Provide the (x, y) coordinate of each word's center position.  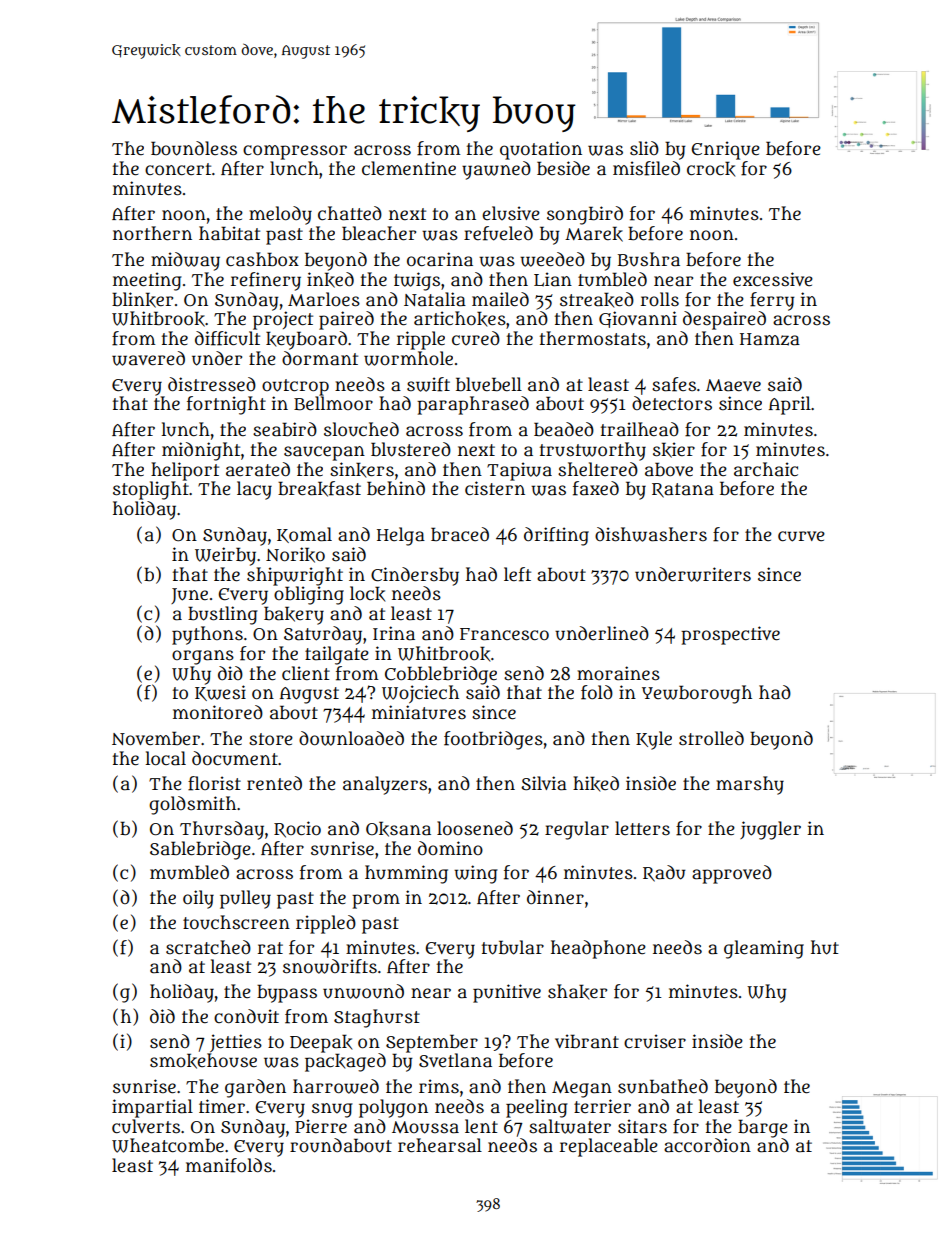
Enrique (725, 150)
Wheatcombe (168, 1145)
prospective (730, 635)
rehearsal (440, 1145)
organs (203, 657)
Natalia (435, 299)
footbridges (493, 740)
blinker (142, 300)
